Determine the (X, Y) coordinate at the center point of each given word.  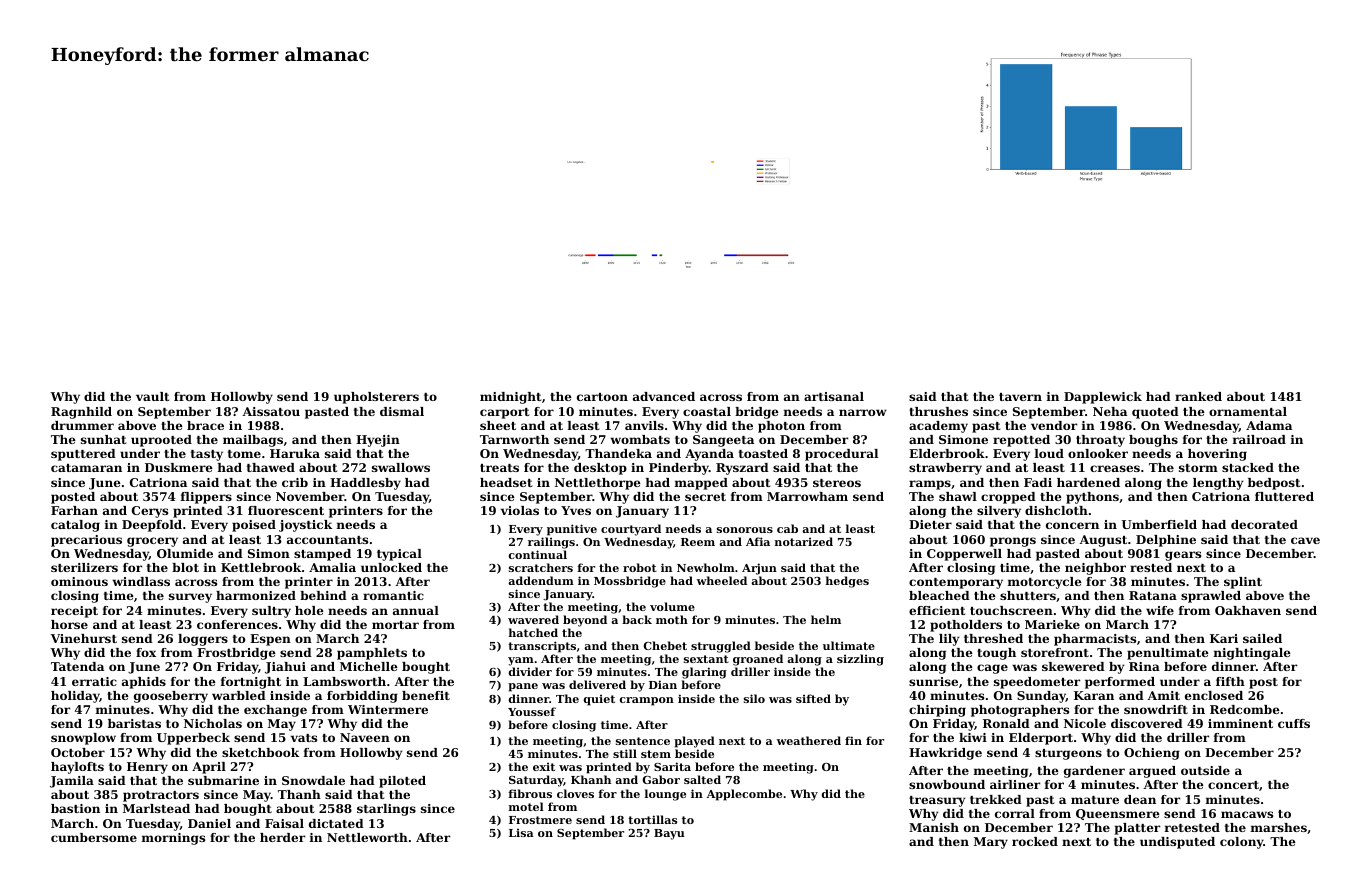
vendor (1054, 425)
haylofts (77, 768)
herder (282, 837)
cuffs (1294, 723)
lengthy (1218, 484)
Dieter (930, 524)
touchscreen (1011, 610)
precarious (86, 541)
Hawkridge (945, 754)
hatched (533, 632)
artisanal (834, 396)
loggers (203, 640)
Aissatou (271, 411)
